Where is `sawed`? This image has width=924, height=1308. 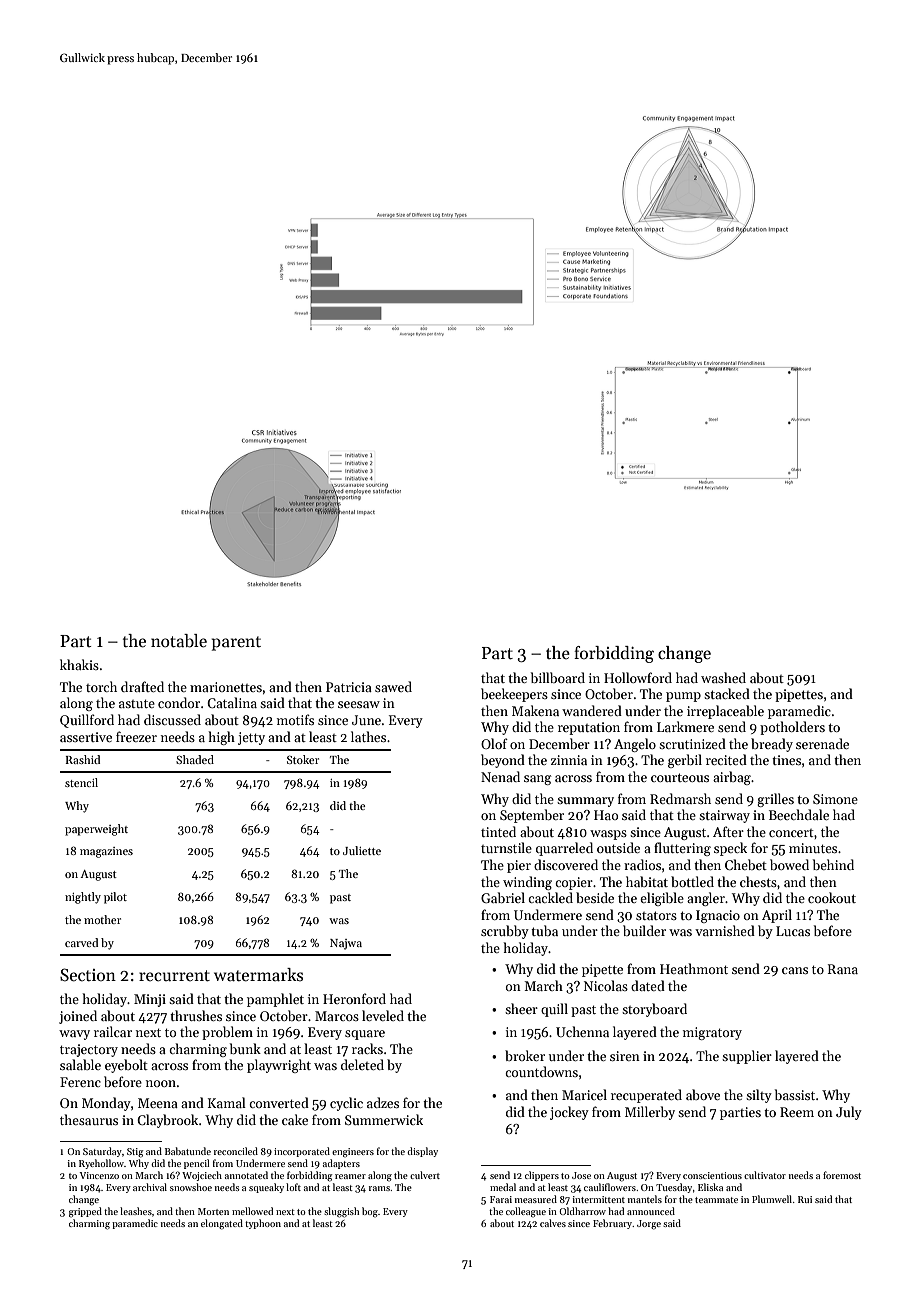
sawed is located at coordinates (393, 686).
